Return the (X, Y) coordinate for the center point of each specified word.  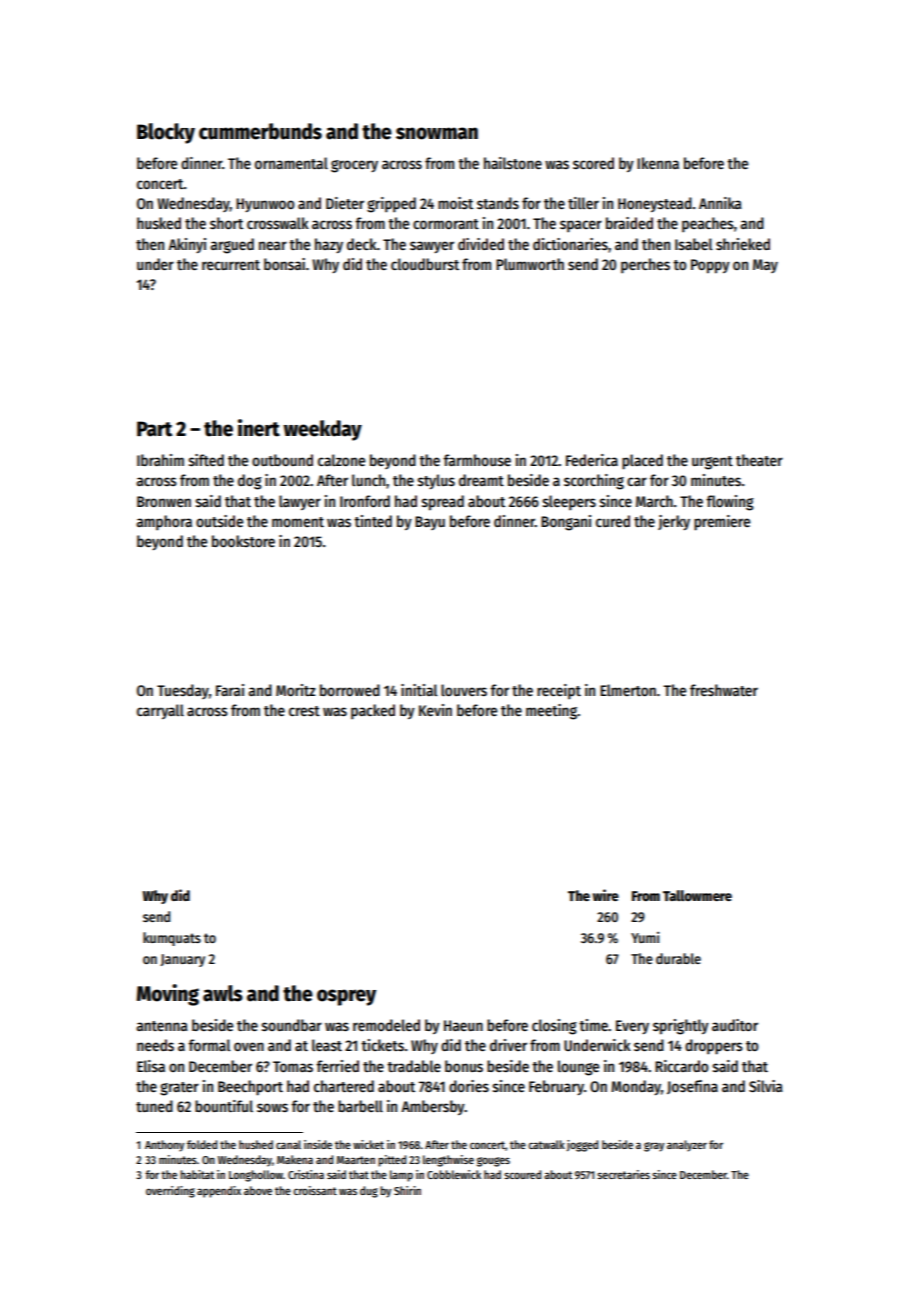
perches (645, 265)
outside (219, 521)
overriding (170, 1192)
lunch (368, 480)
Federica (592, 460)
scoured (522, 1174)
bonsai (284, 264)
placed (642, 462)
